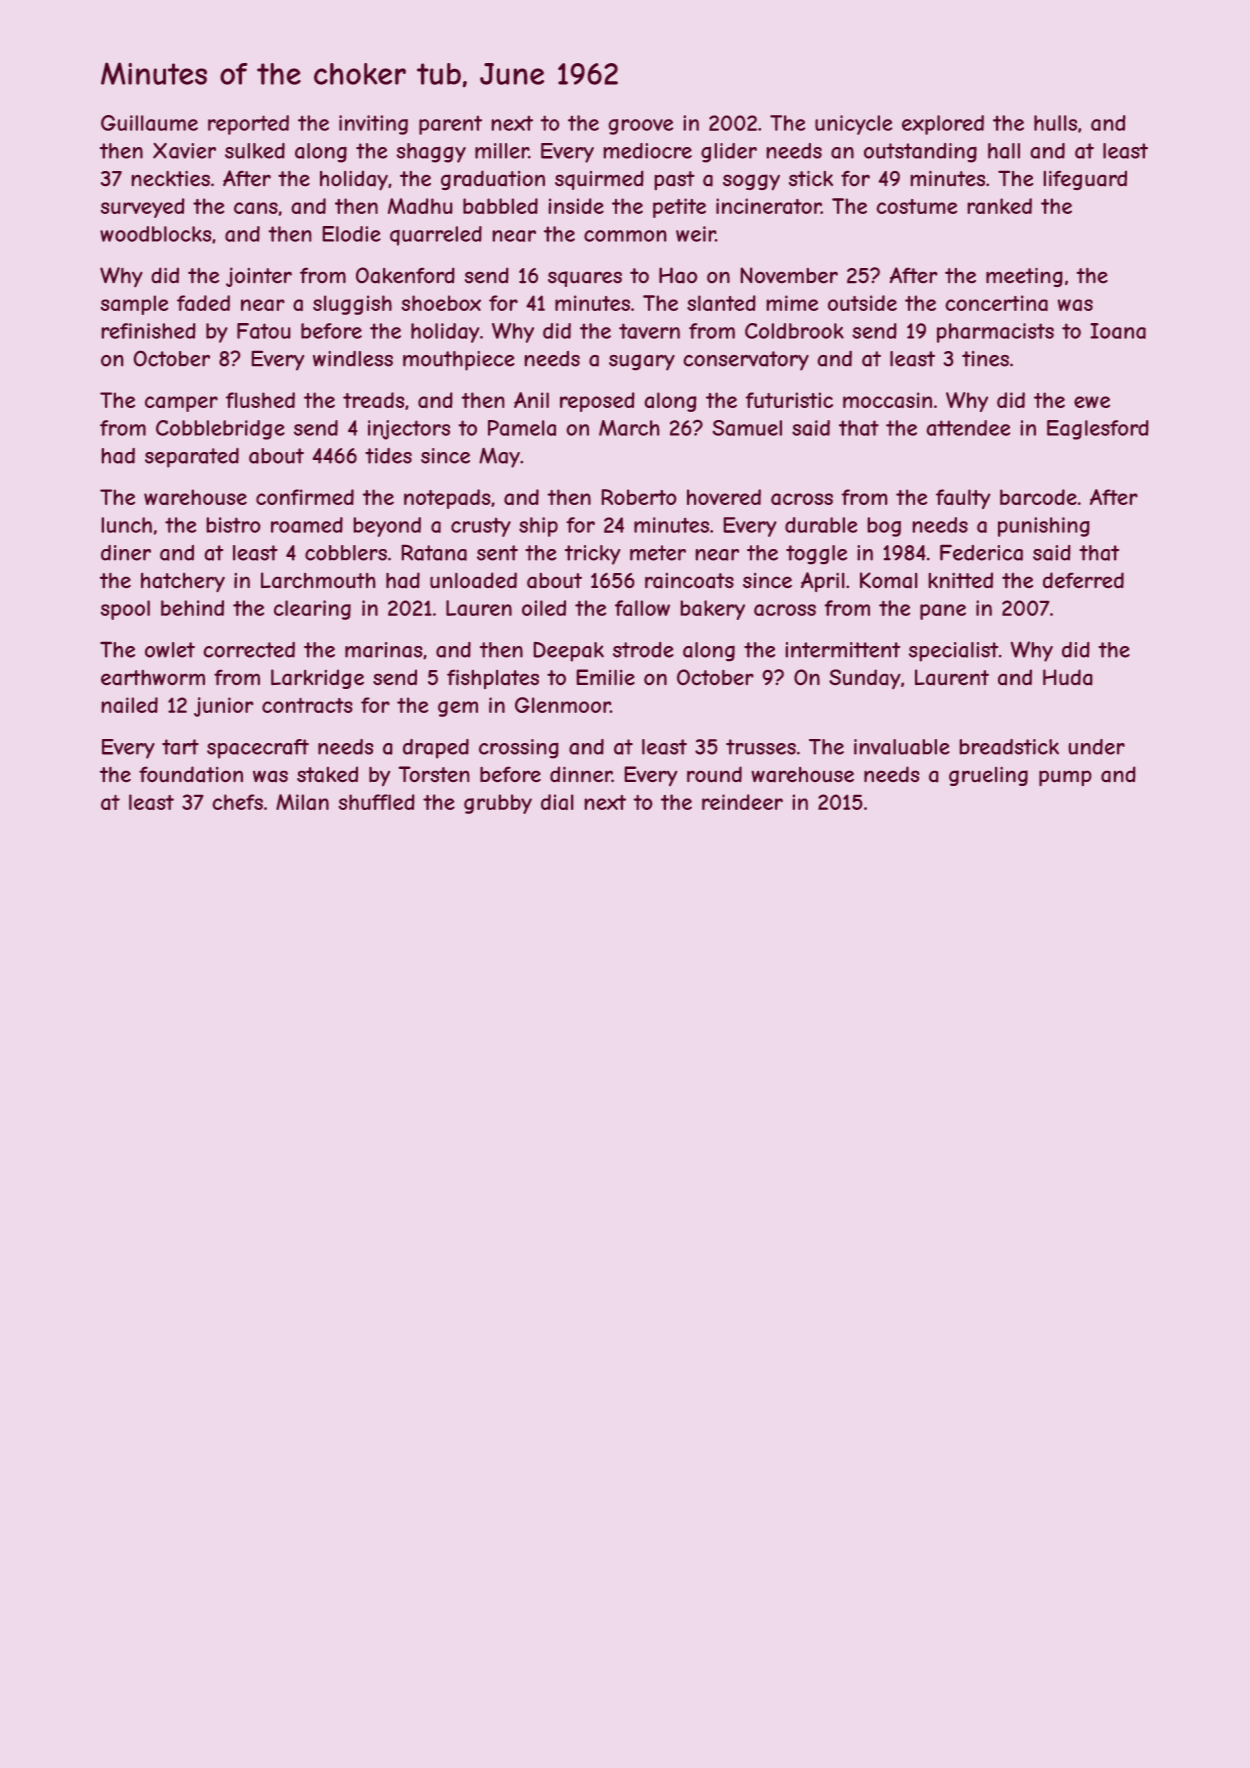 This page has width=1250, height=1768. I want to click on flushed, so click(260, 400).
